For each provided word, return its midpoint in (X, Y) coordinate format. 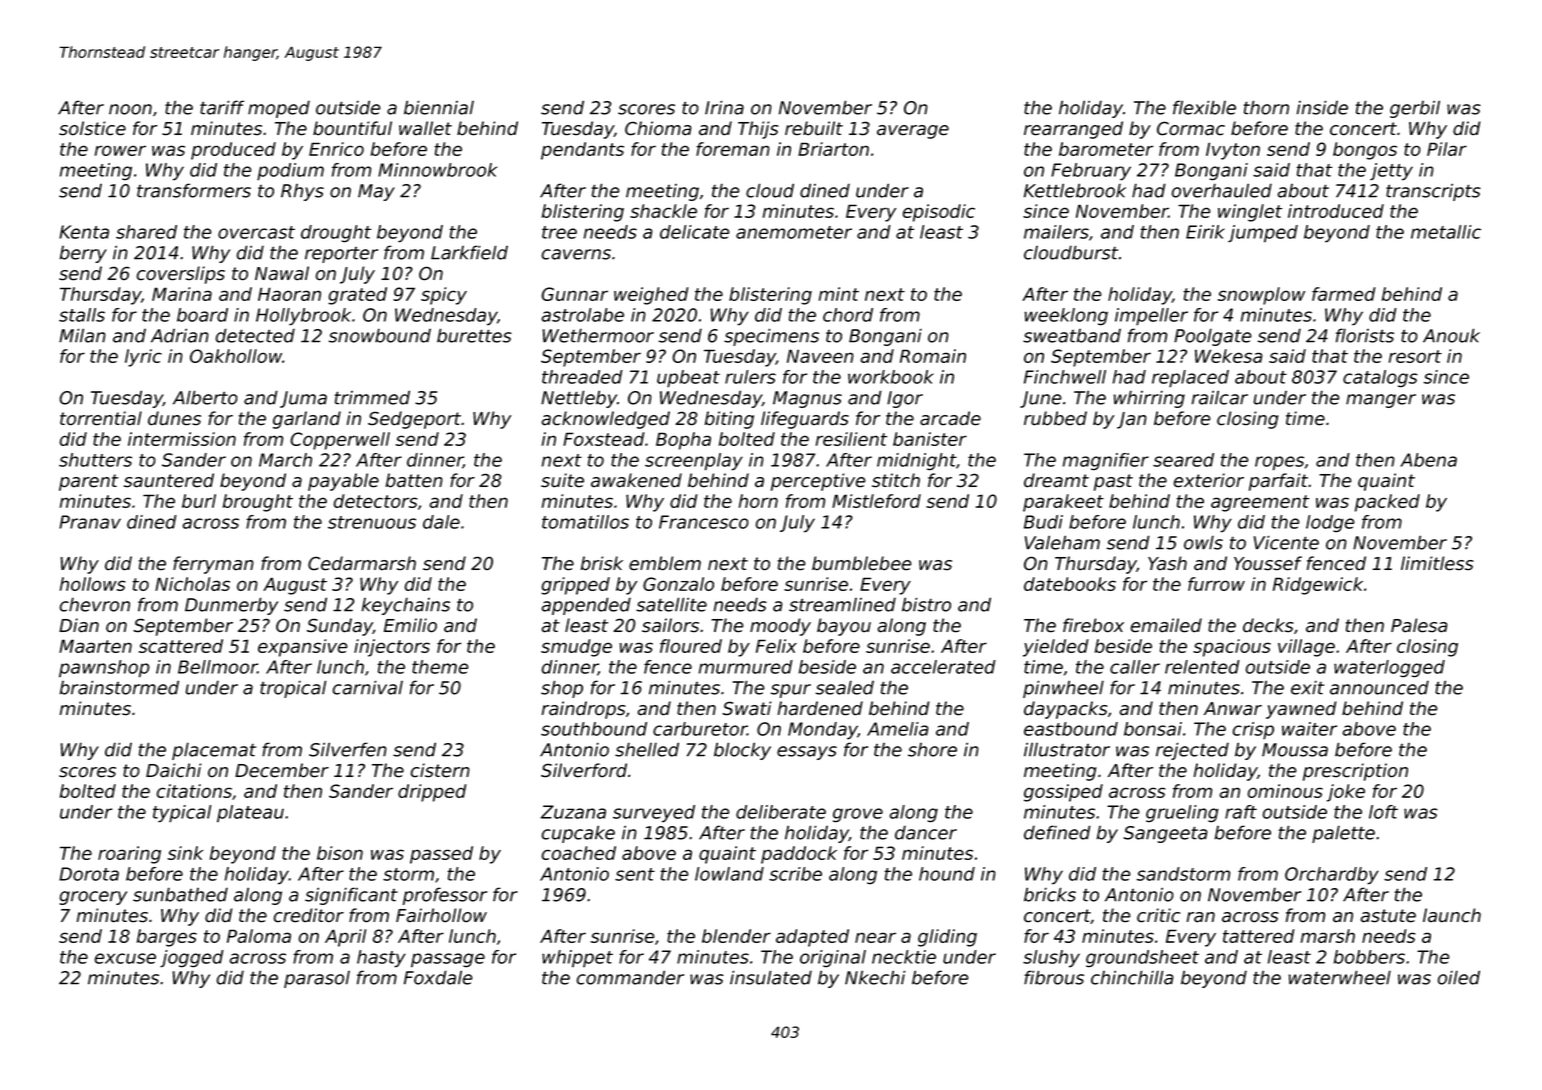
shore (932, 750)
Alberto (205, 397)
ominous (1285, 791)
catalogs (1380, 379)
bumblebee (862, 563)
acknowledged (605, 420)
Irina (724, 108)
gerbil (1415, 109)
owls (1203, 542)
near (875, 937)
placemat (214, 751)
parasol (317, 979)
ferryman (213, 565)
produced (233, 151)
